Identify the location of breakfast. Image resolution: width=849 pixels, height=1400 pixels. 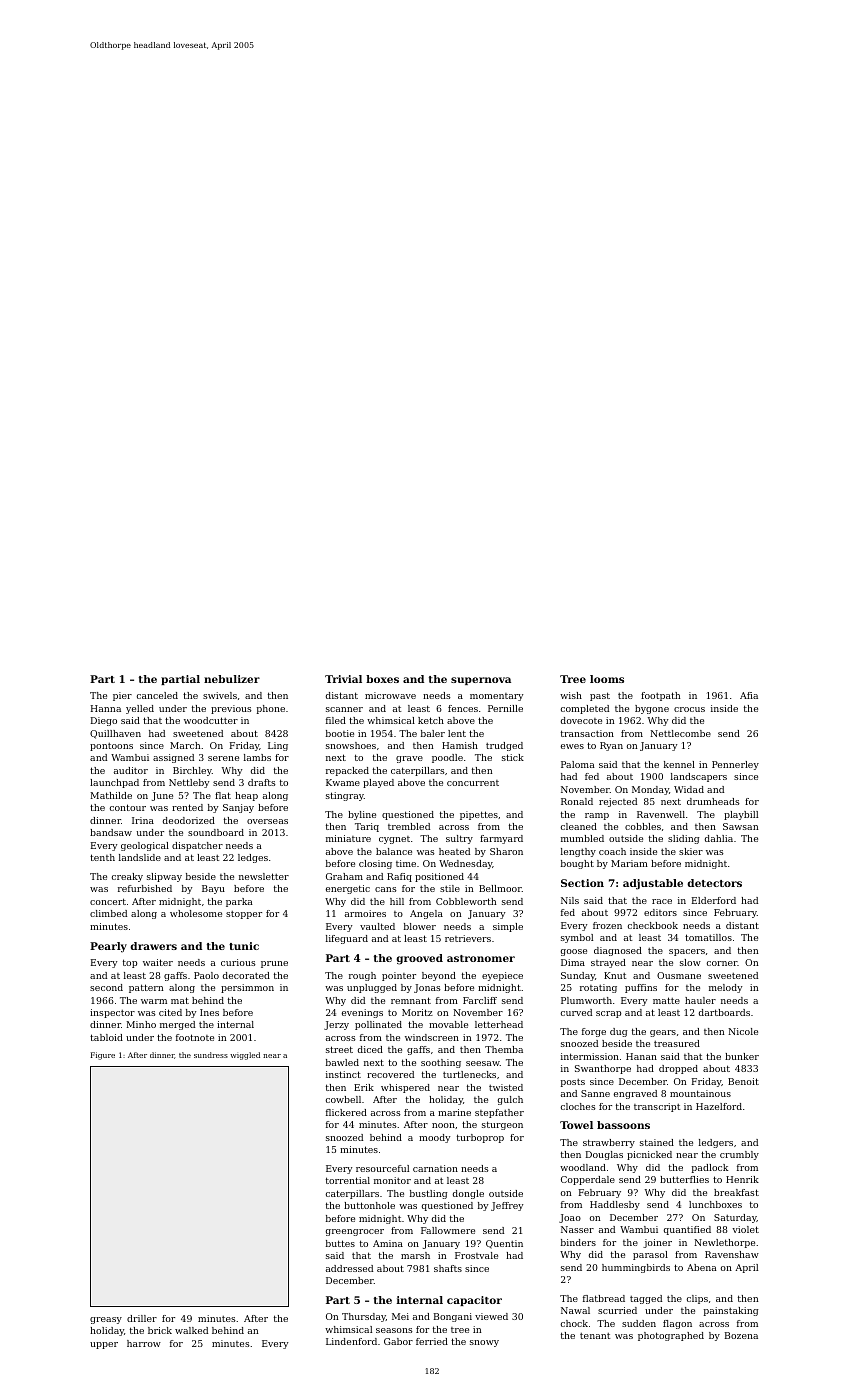
(736, 1192).
